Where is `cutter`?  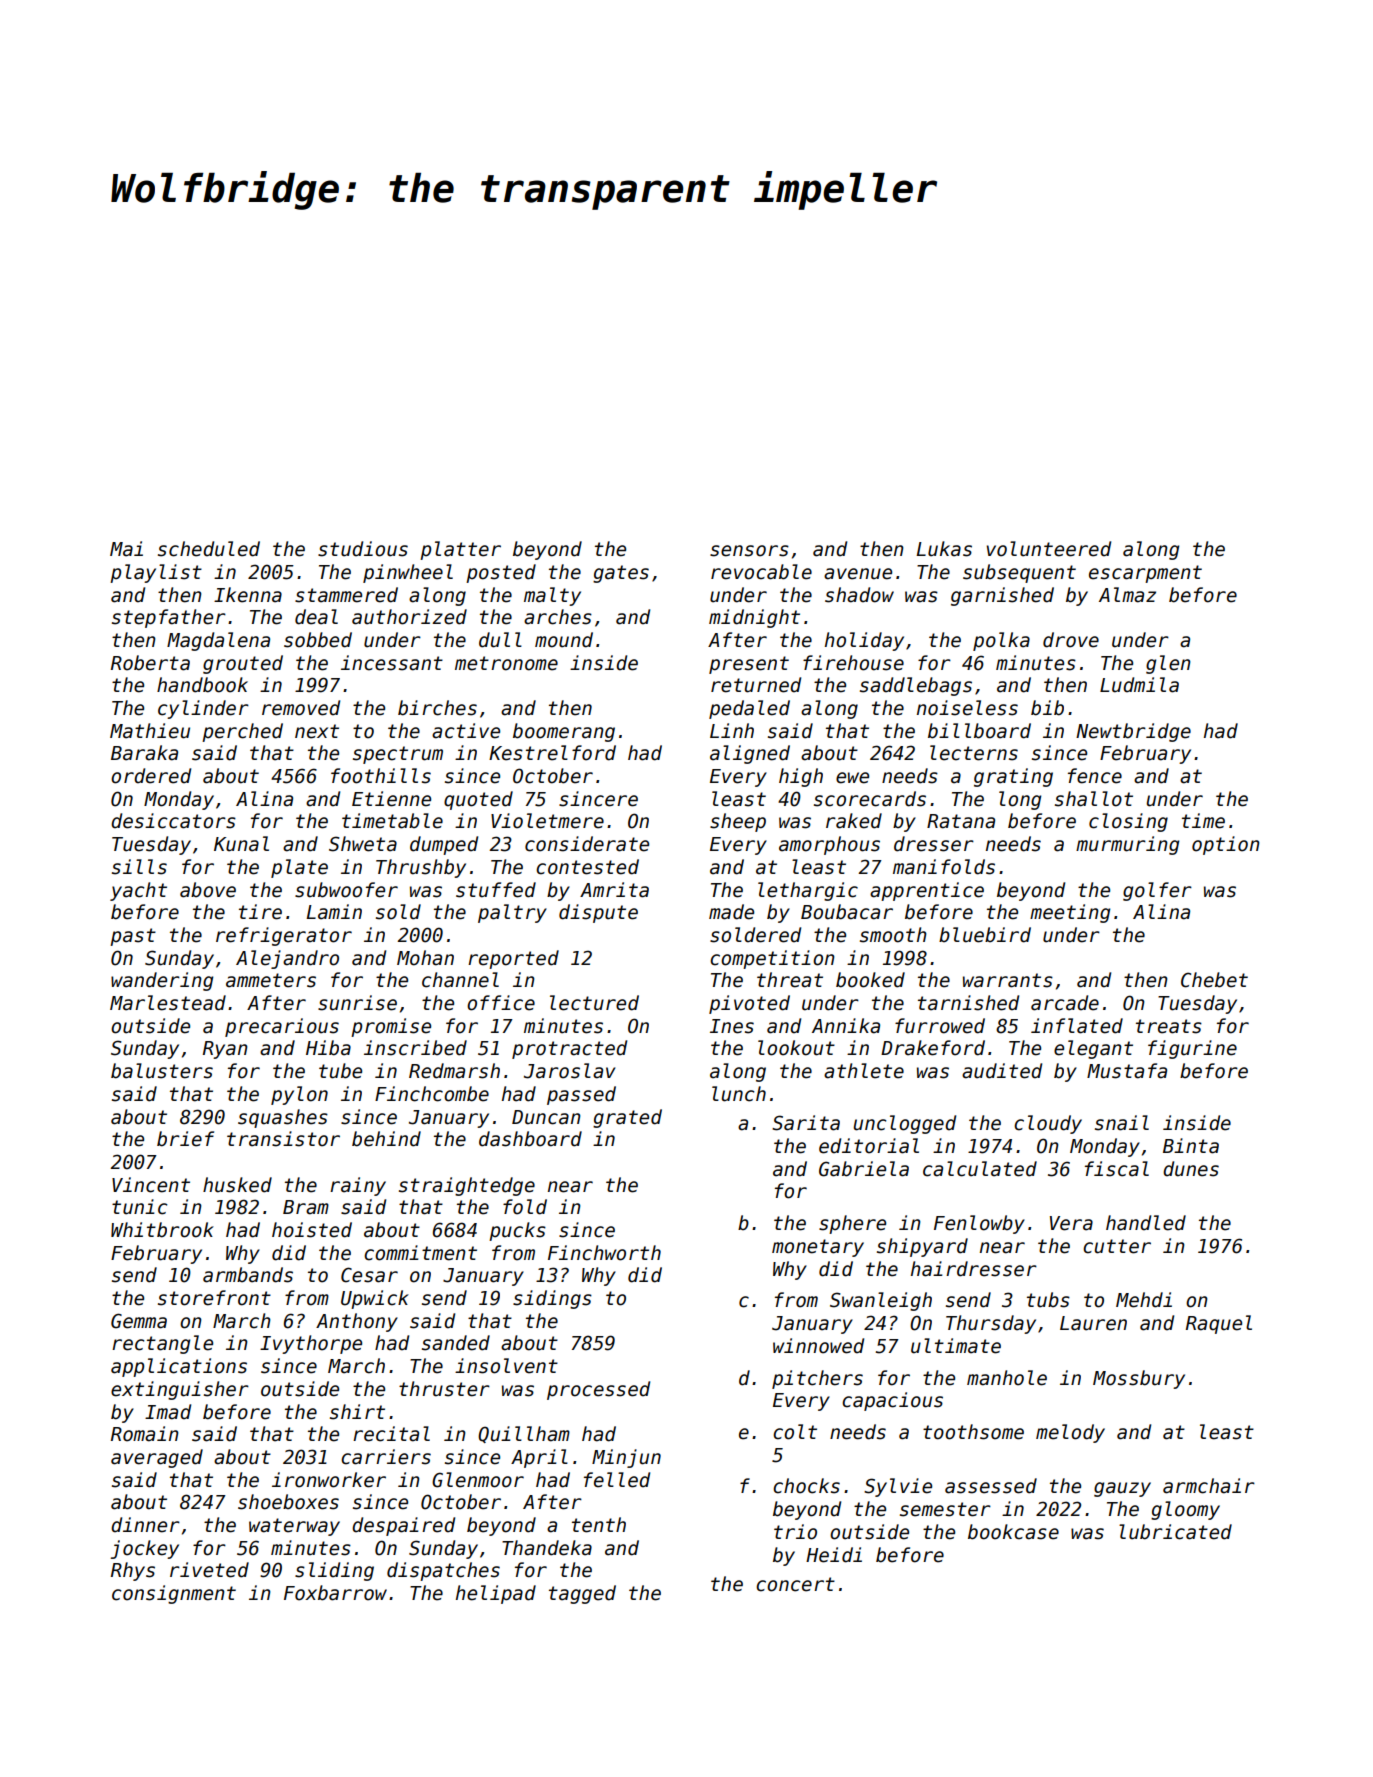
cutter is located at coordinates (1117, 1246).
